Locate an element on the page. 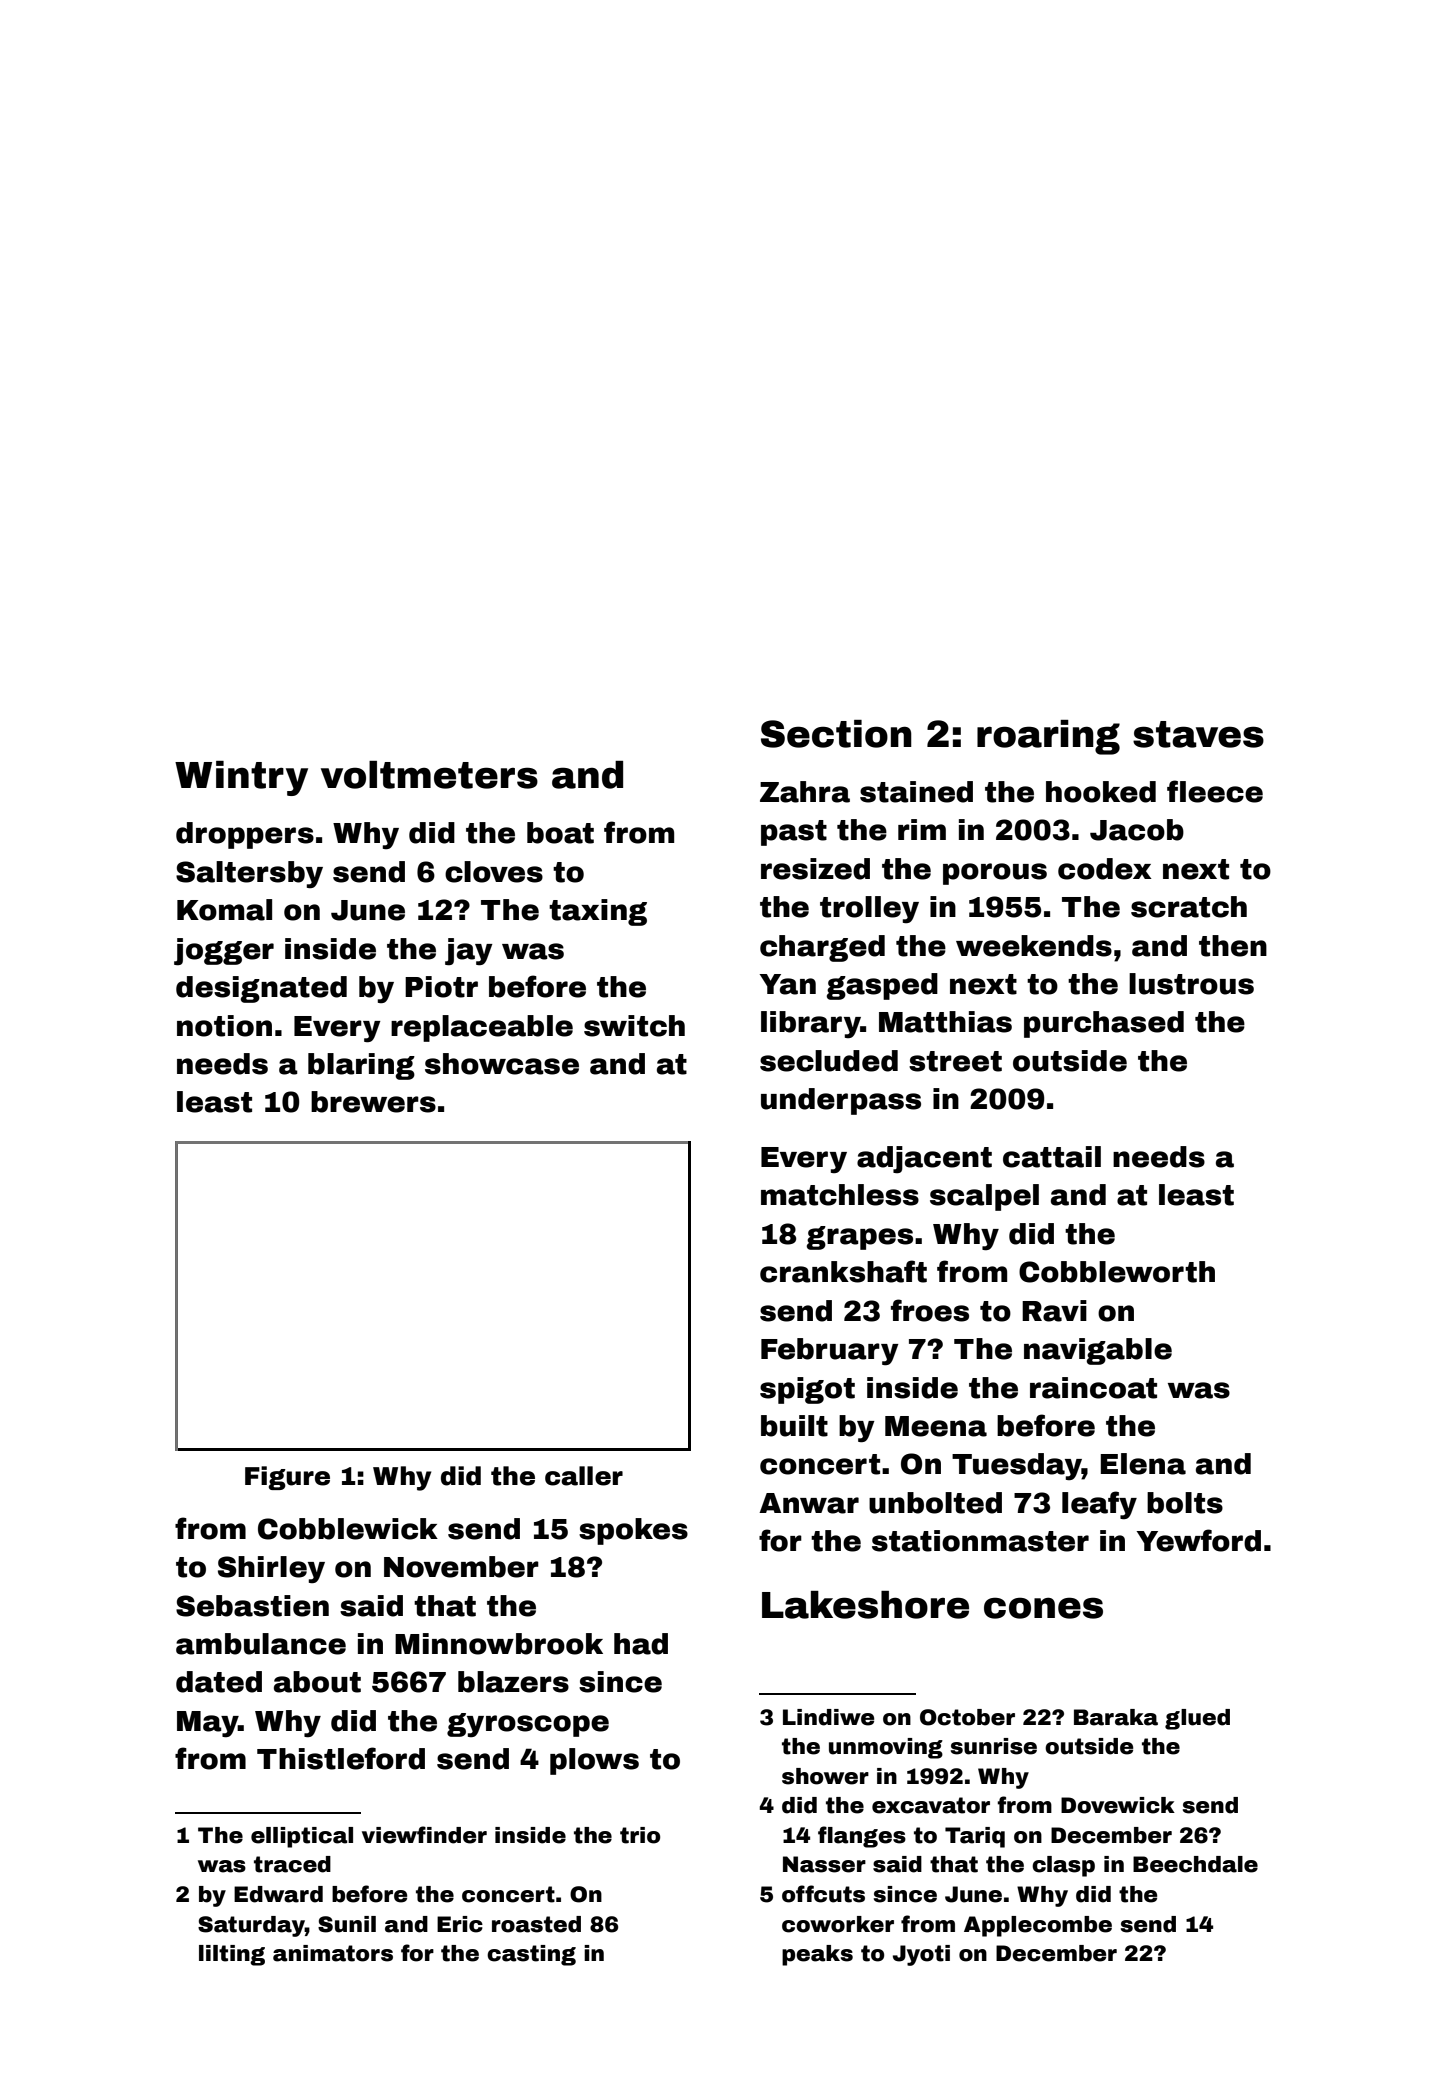 The width and height of the document is (1450, 2100). built is located at coordinates (794, 1426).
